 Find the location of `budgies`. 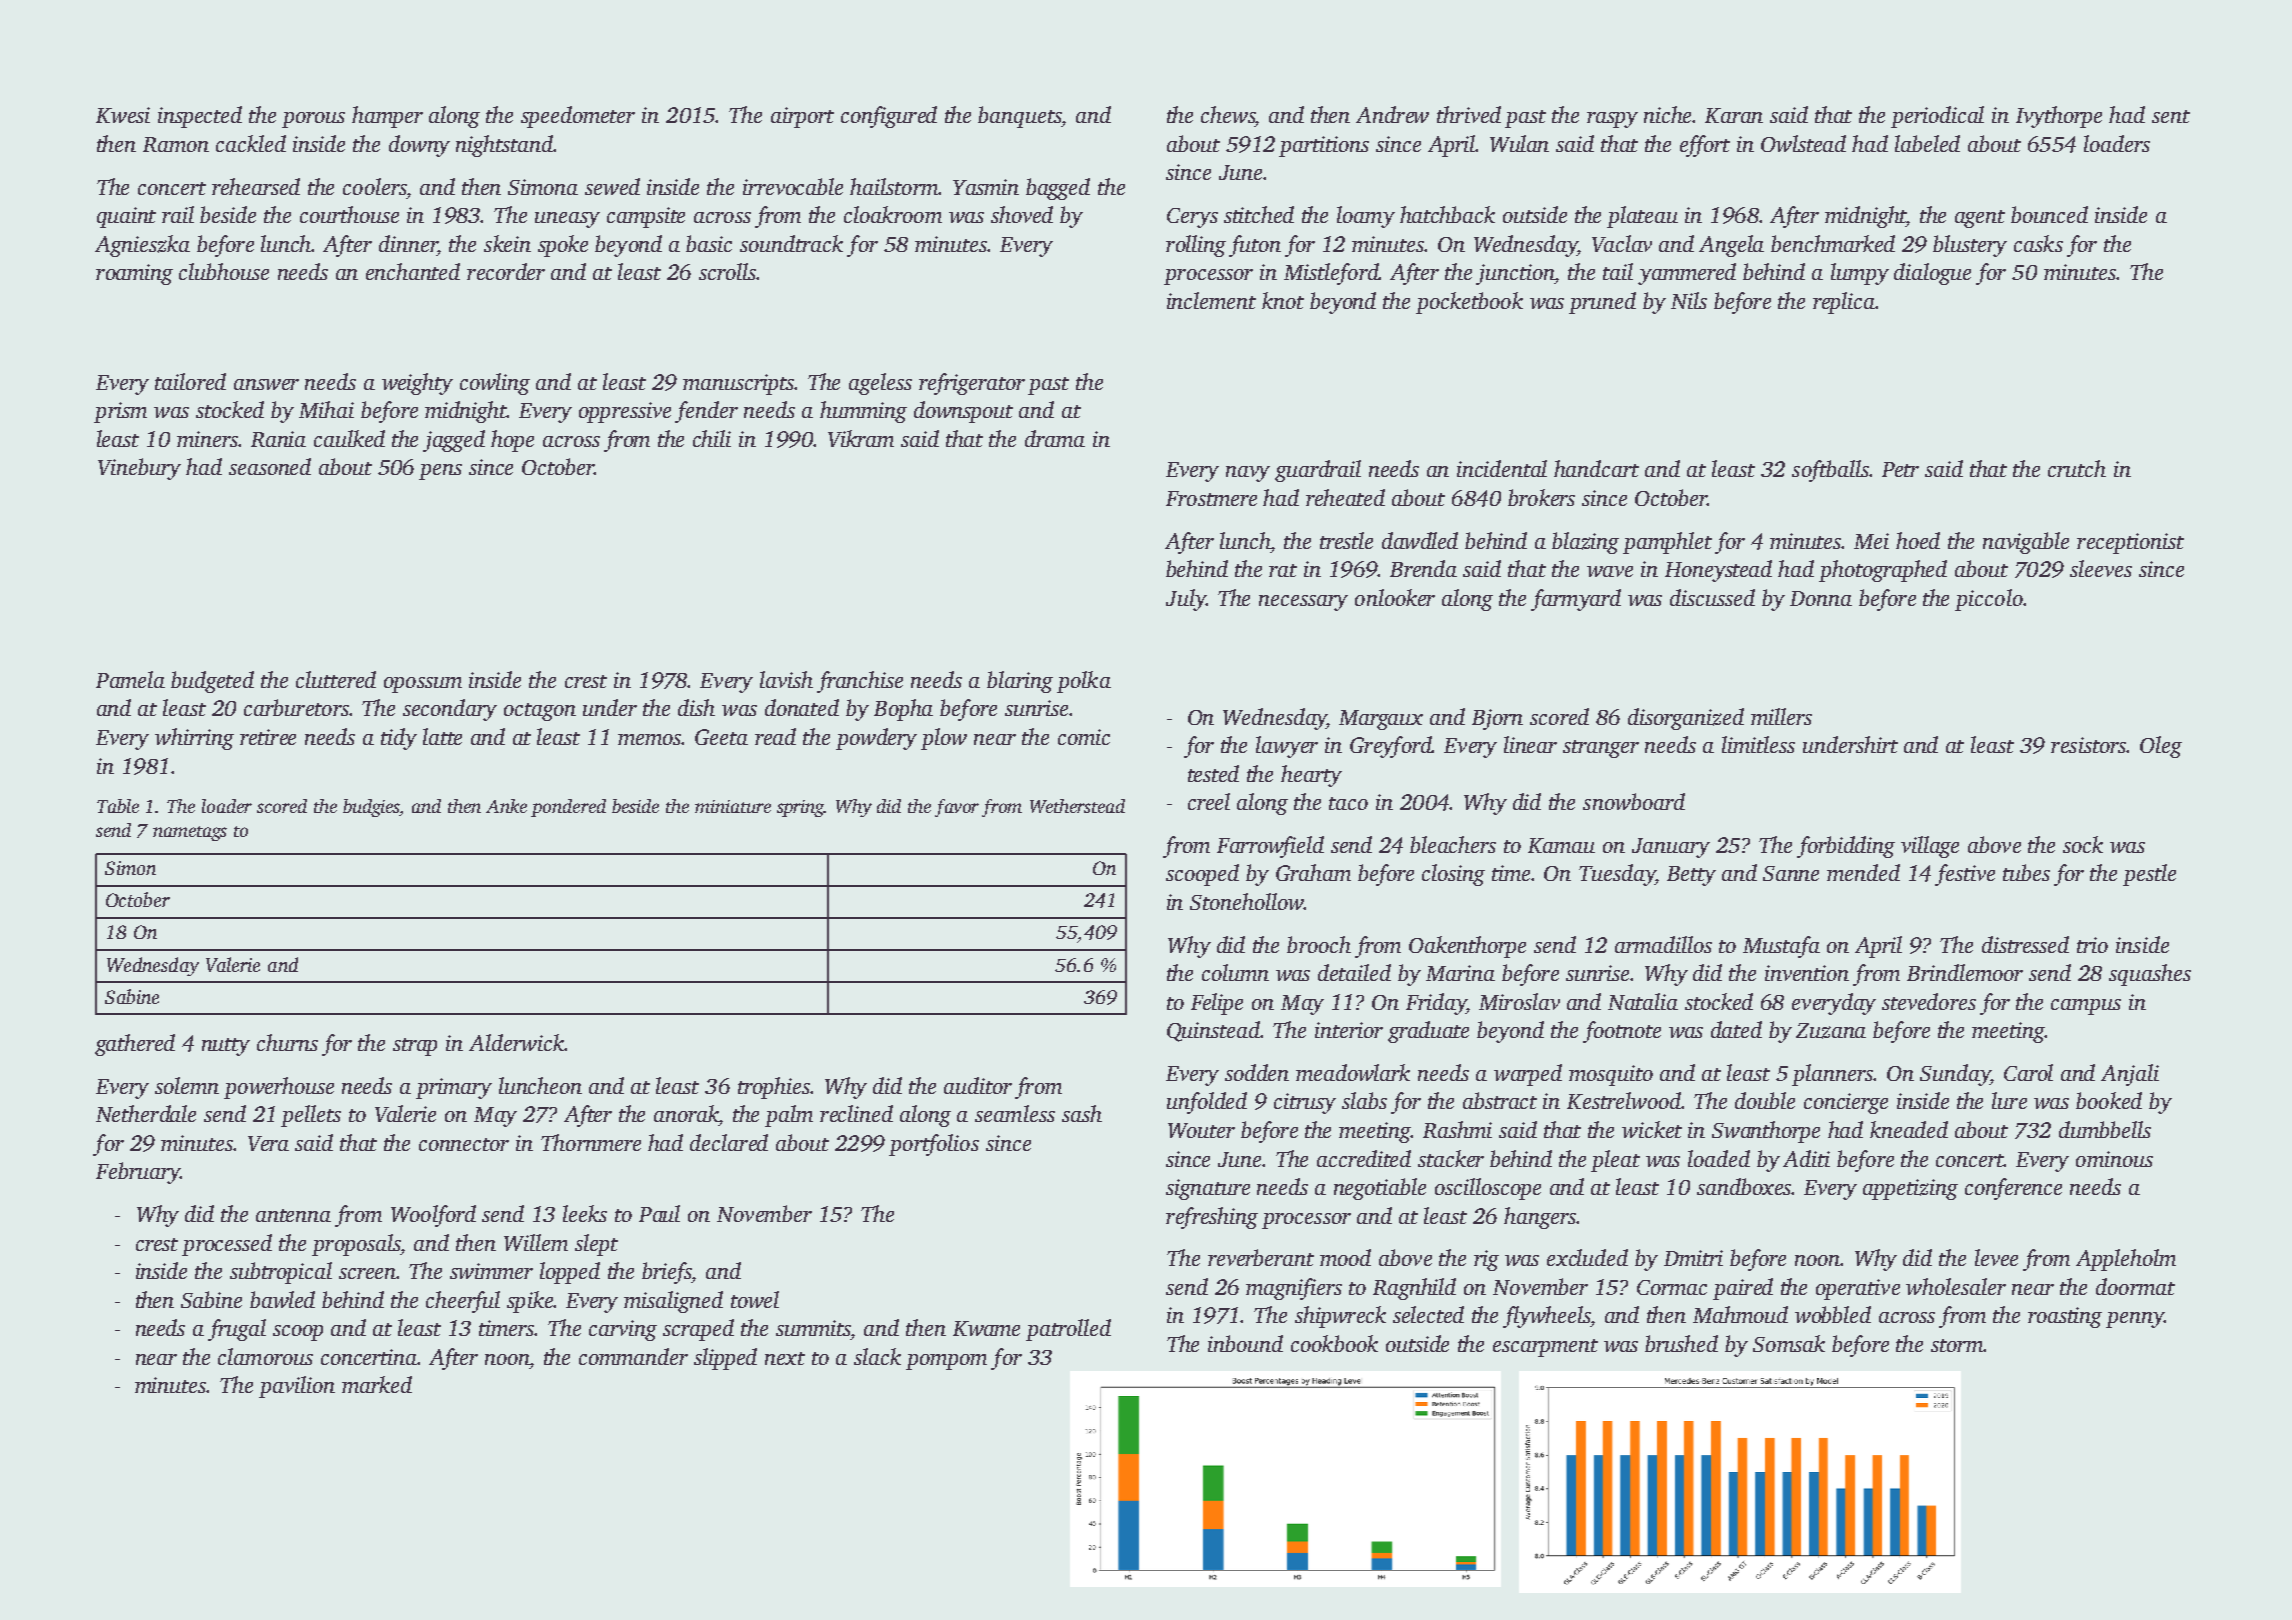

budgies is located at coordinates (371, 808).
